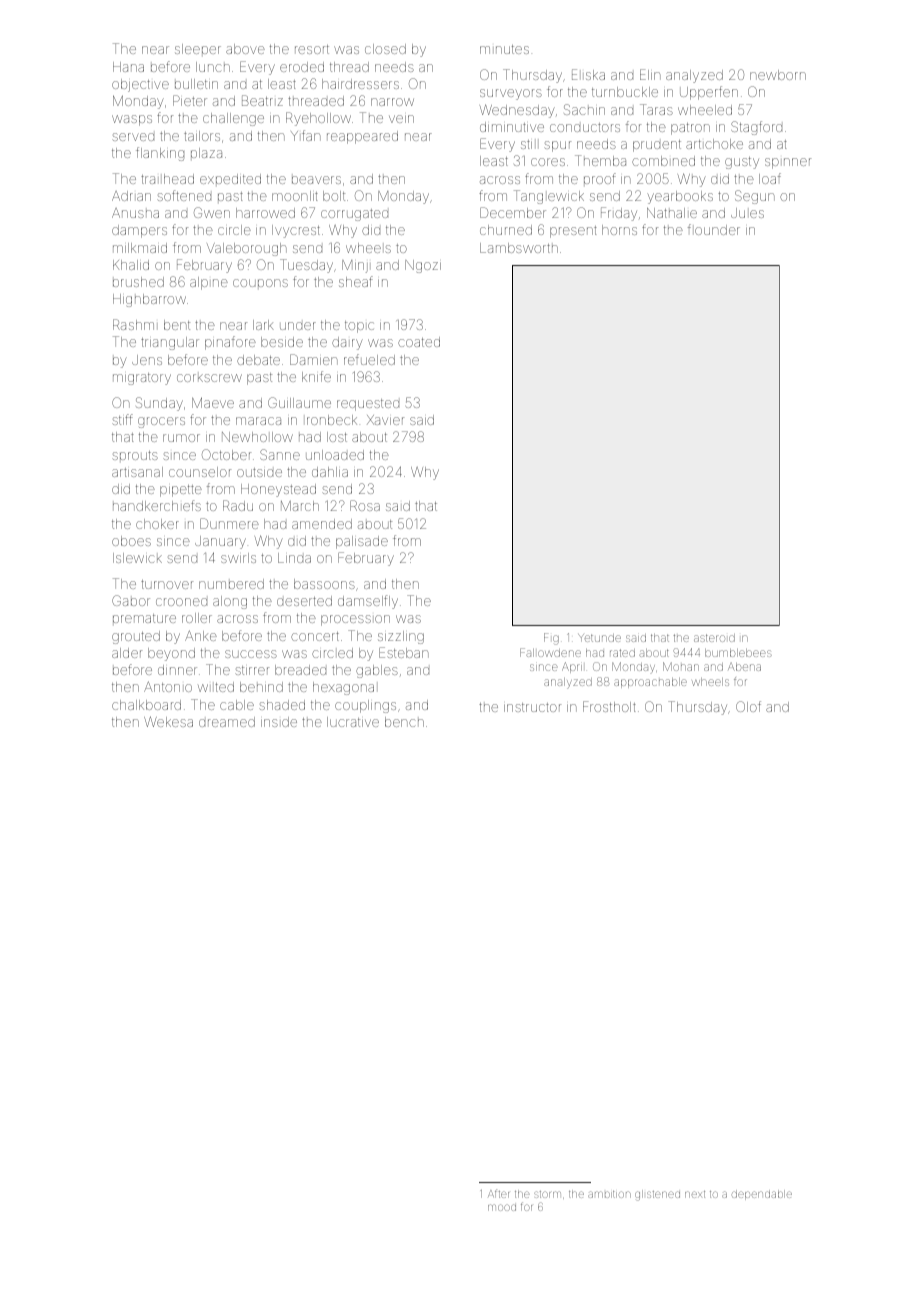  What do you see at coordinates (714, 638) in the screenshot?
I see `asteroid` at bounding box center [714, 638].
